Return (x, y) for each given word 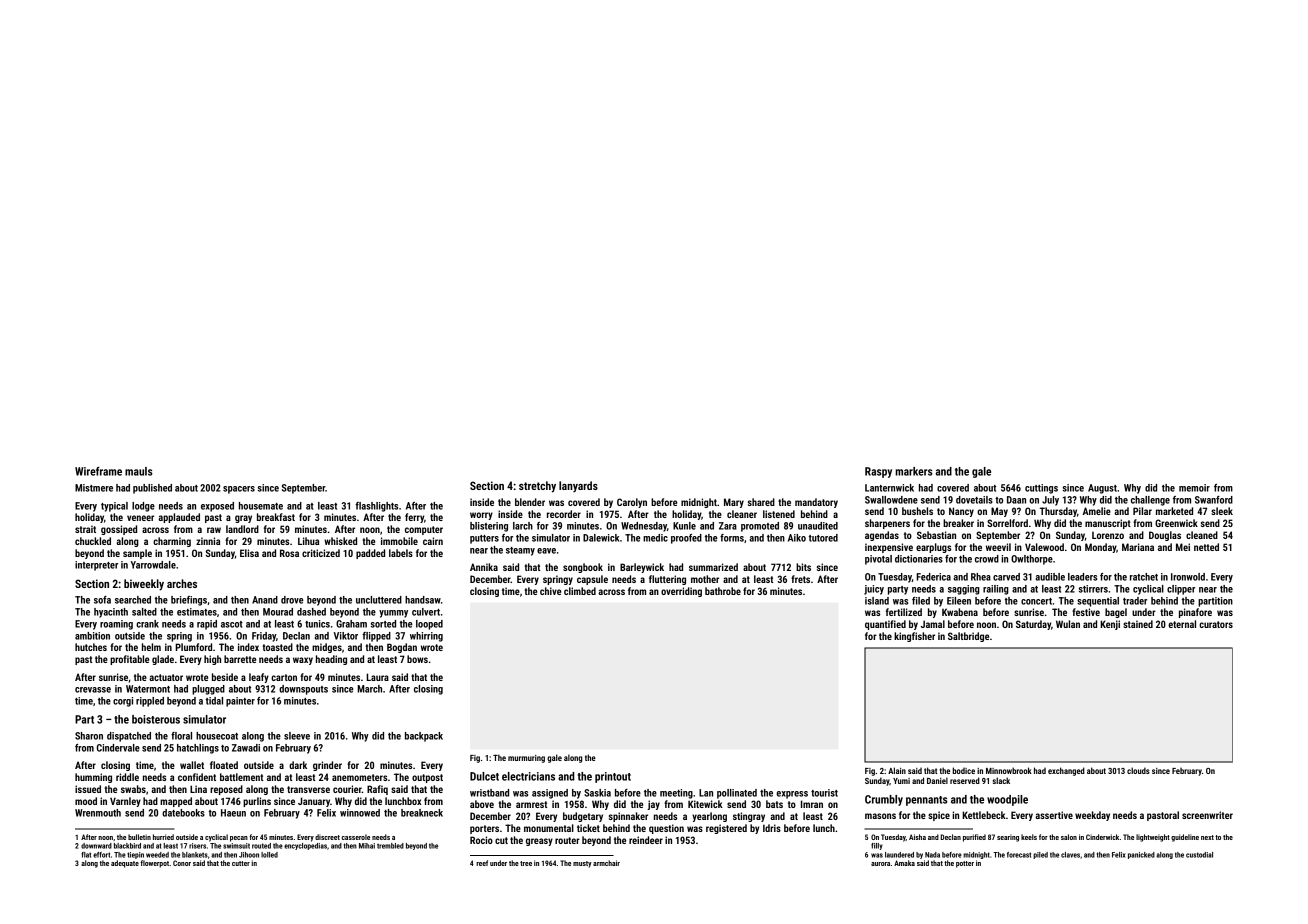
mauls (139, 471)
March (369, 689)
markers (914, 471)
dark (298, 765)
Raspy (878, 472)
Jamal (933, 624)
